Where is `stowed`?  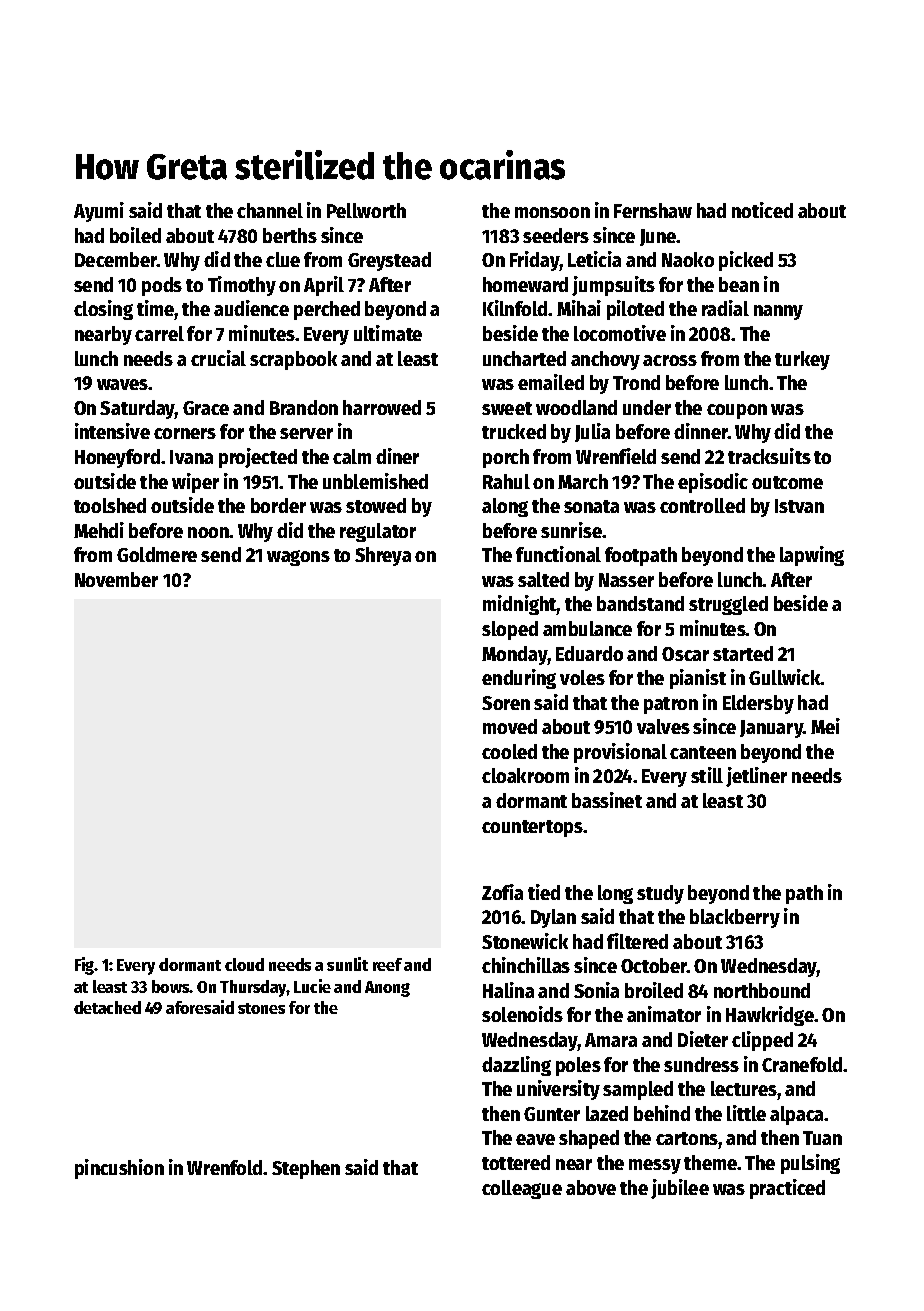
stowed is located at coordinates (376, 505).
